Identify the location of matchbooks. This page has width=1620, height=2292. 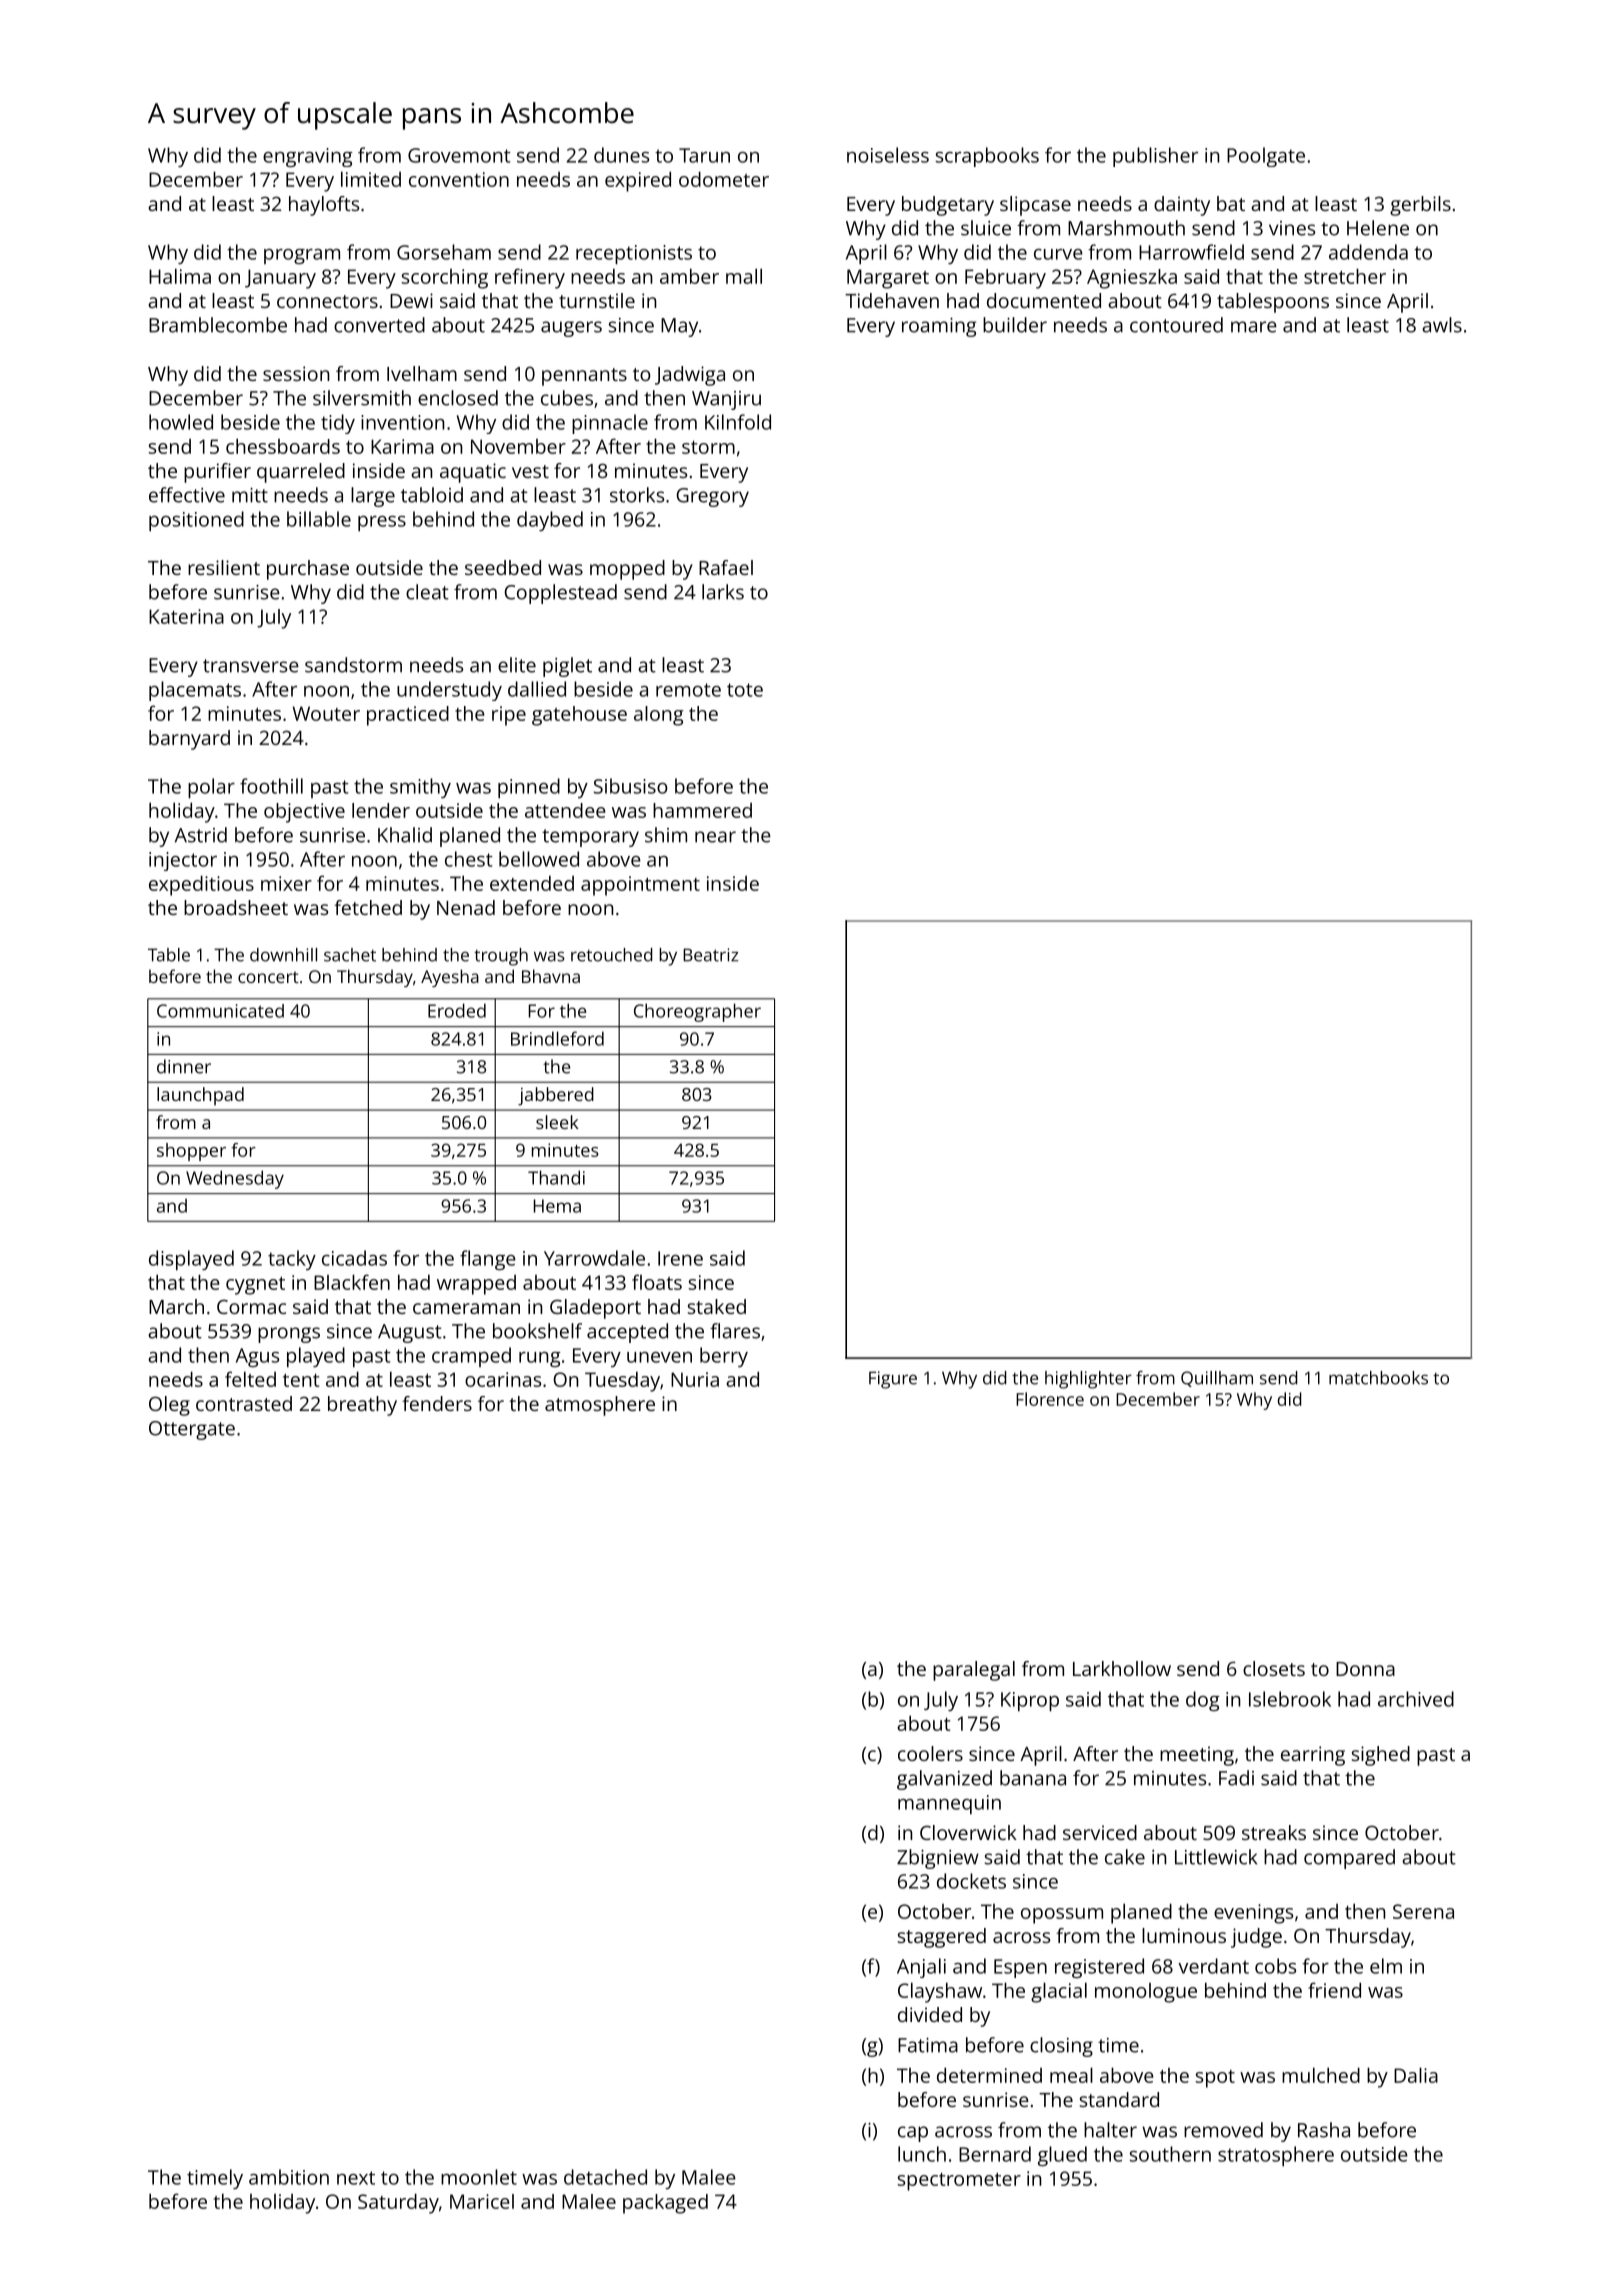
(1378, 1378).
